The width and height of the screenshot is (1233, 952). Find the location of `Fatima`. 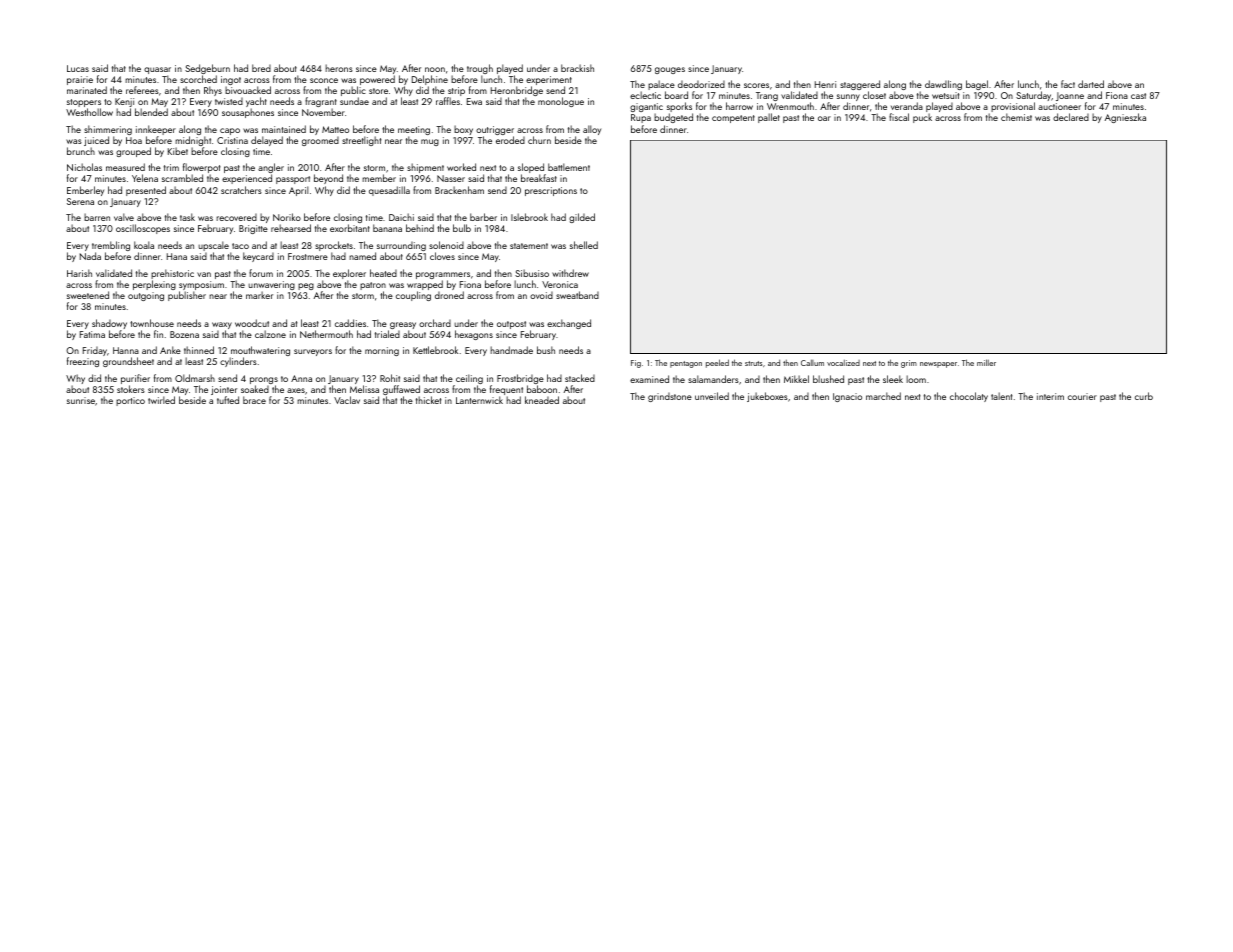

Fatima is located at coordinates (92, 334).
